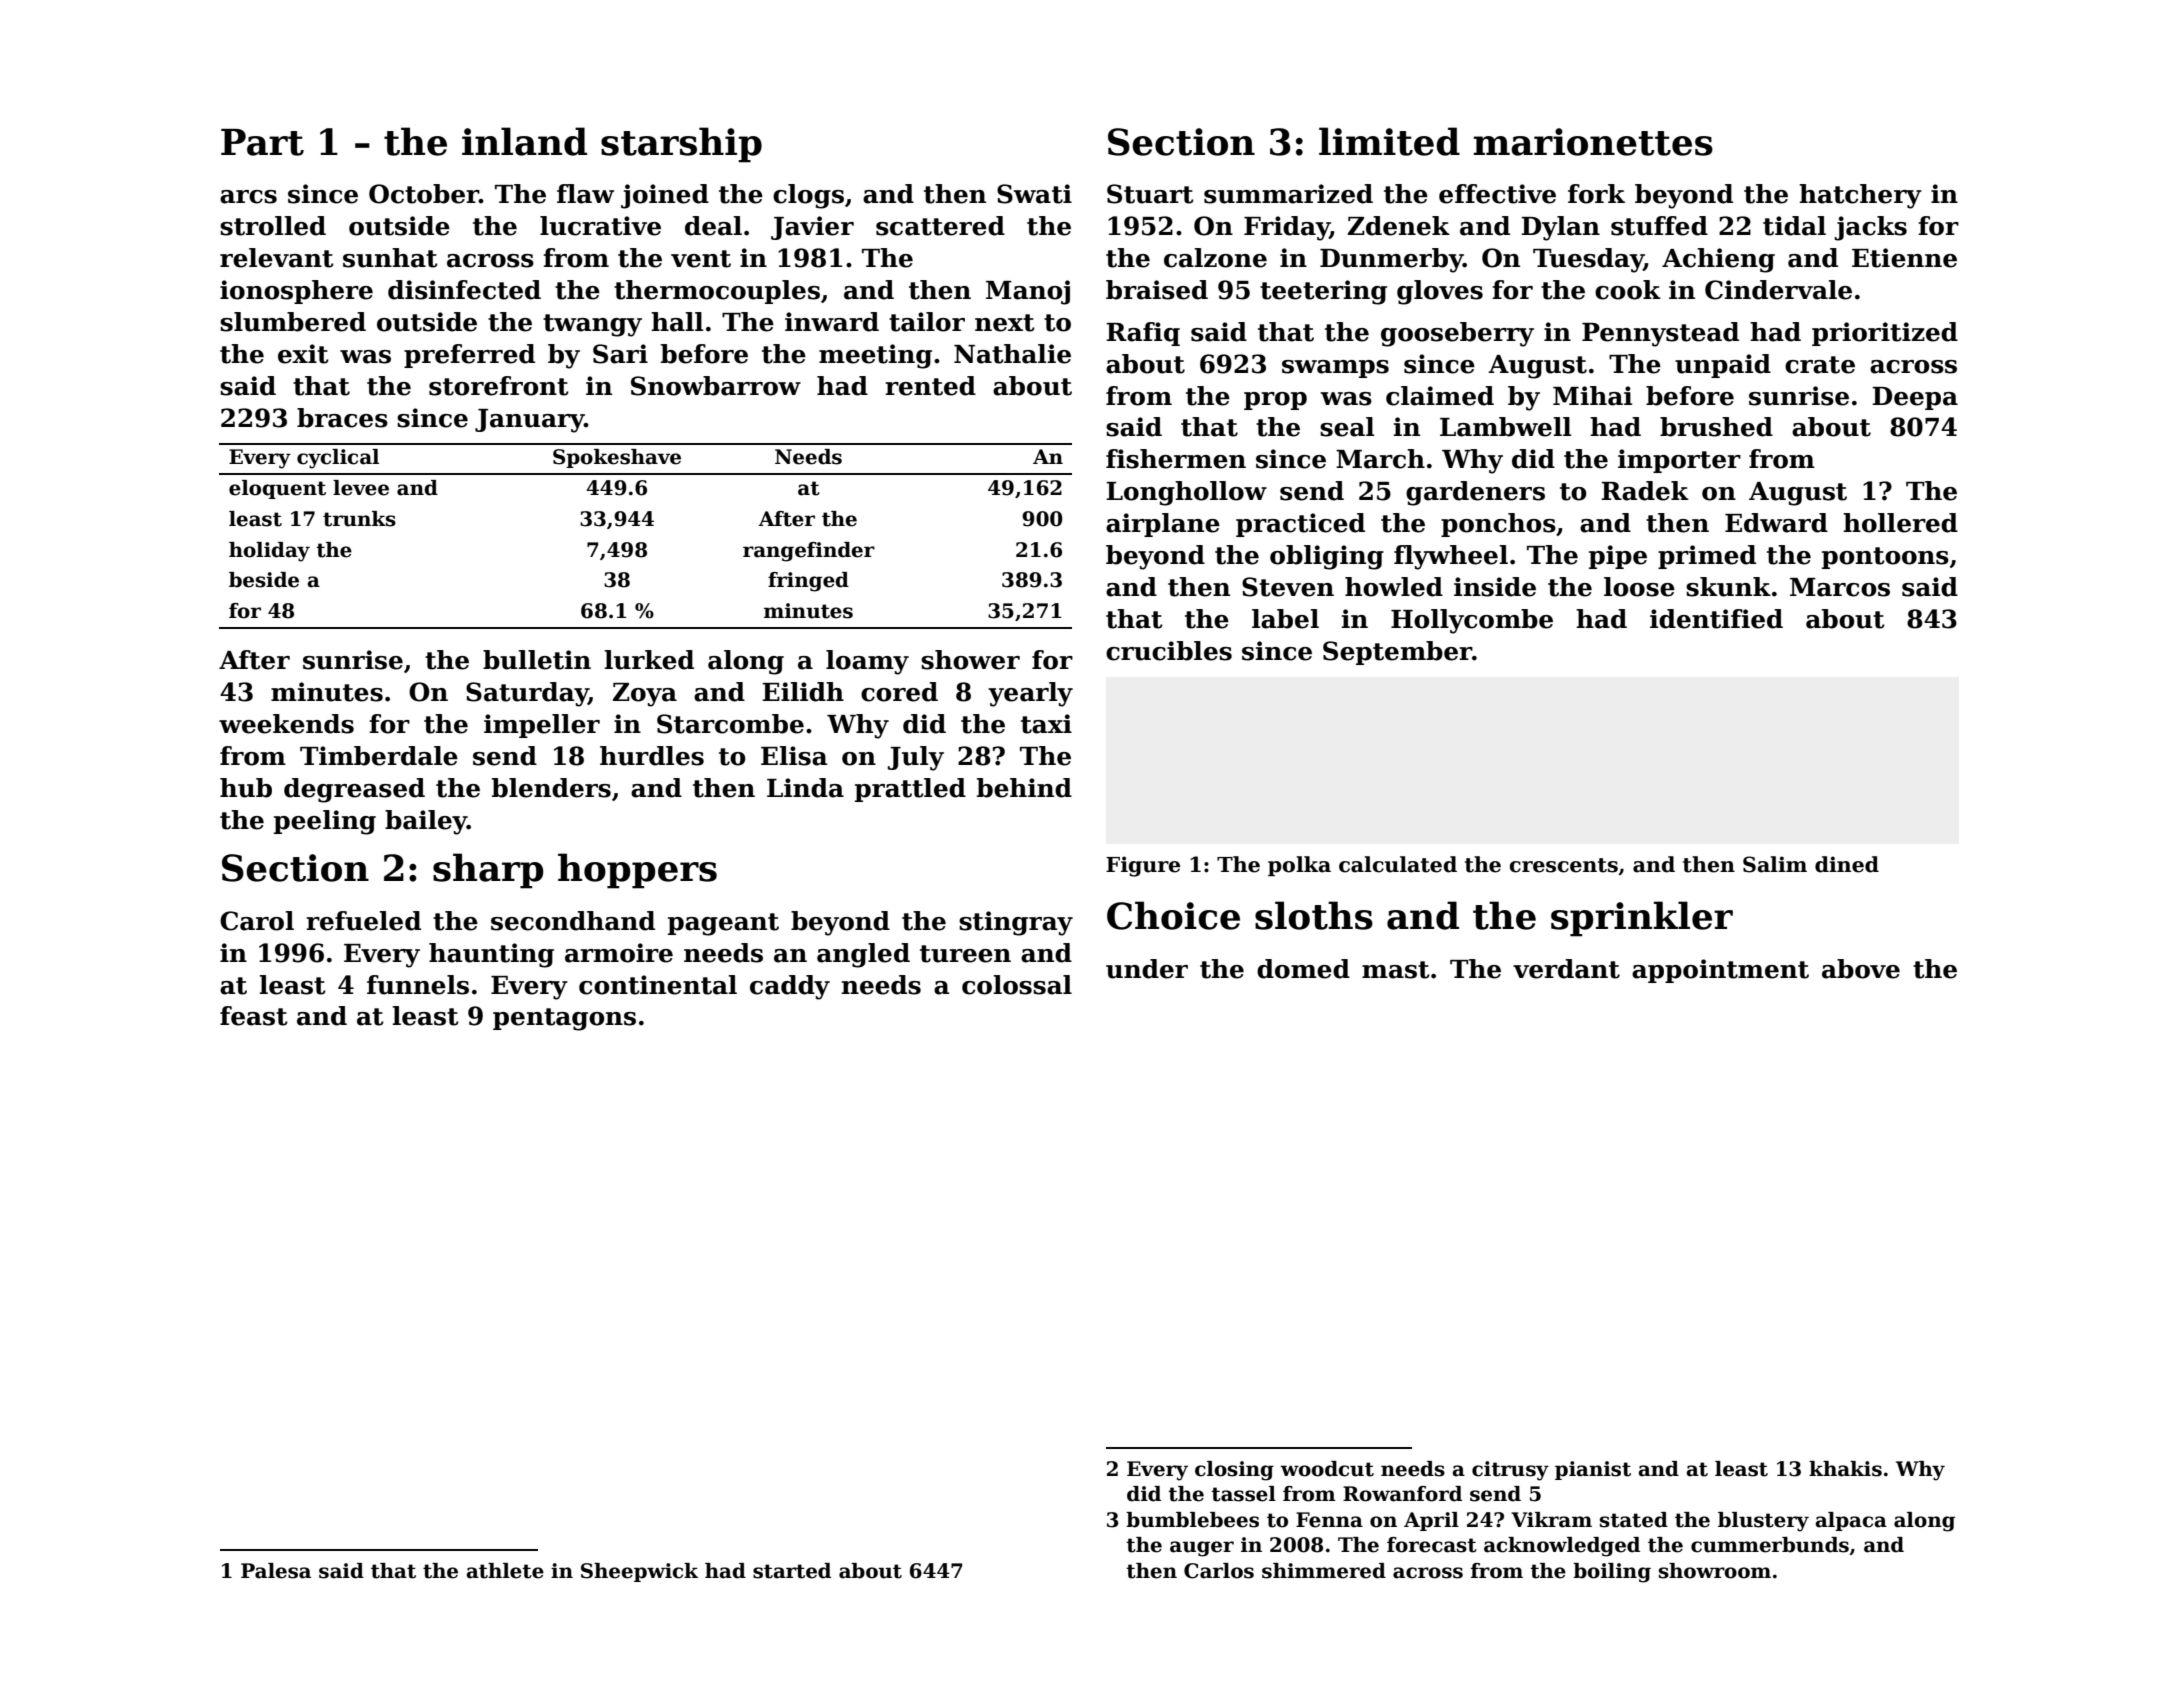 The height and width of the screenshot is (1683, 2178). Describe the element at coordinates (1510, 1471) in the screenshot. I see `citrusy` at that location.
